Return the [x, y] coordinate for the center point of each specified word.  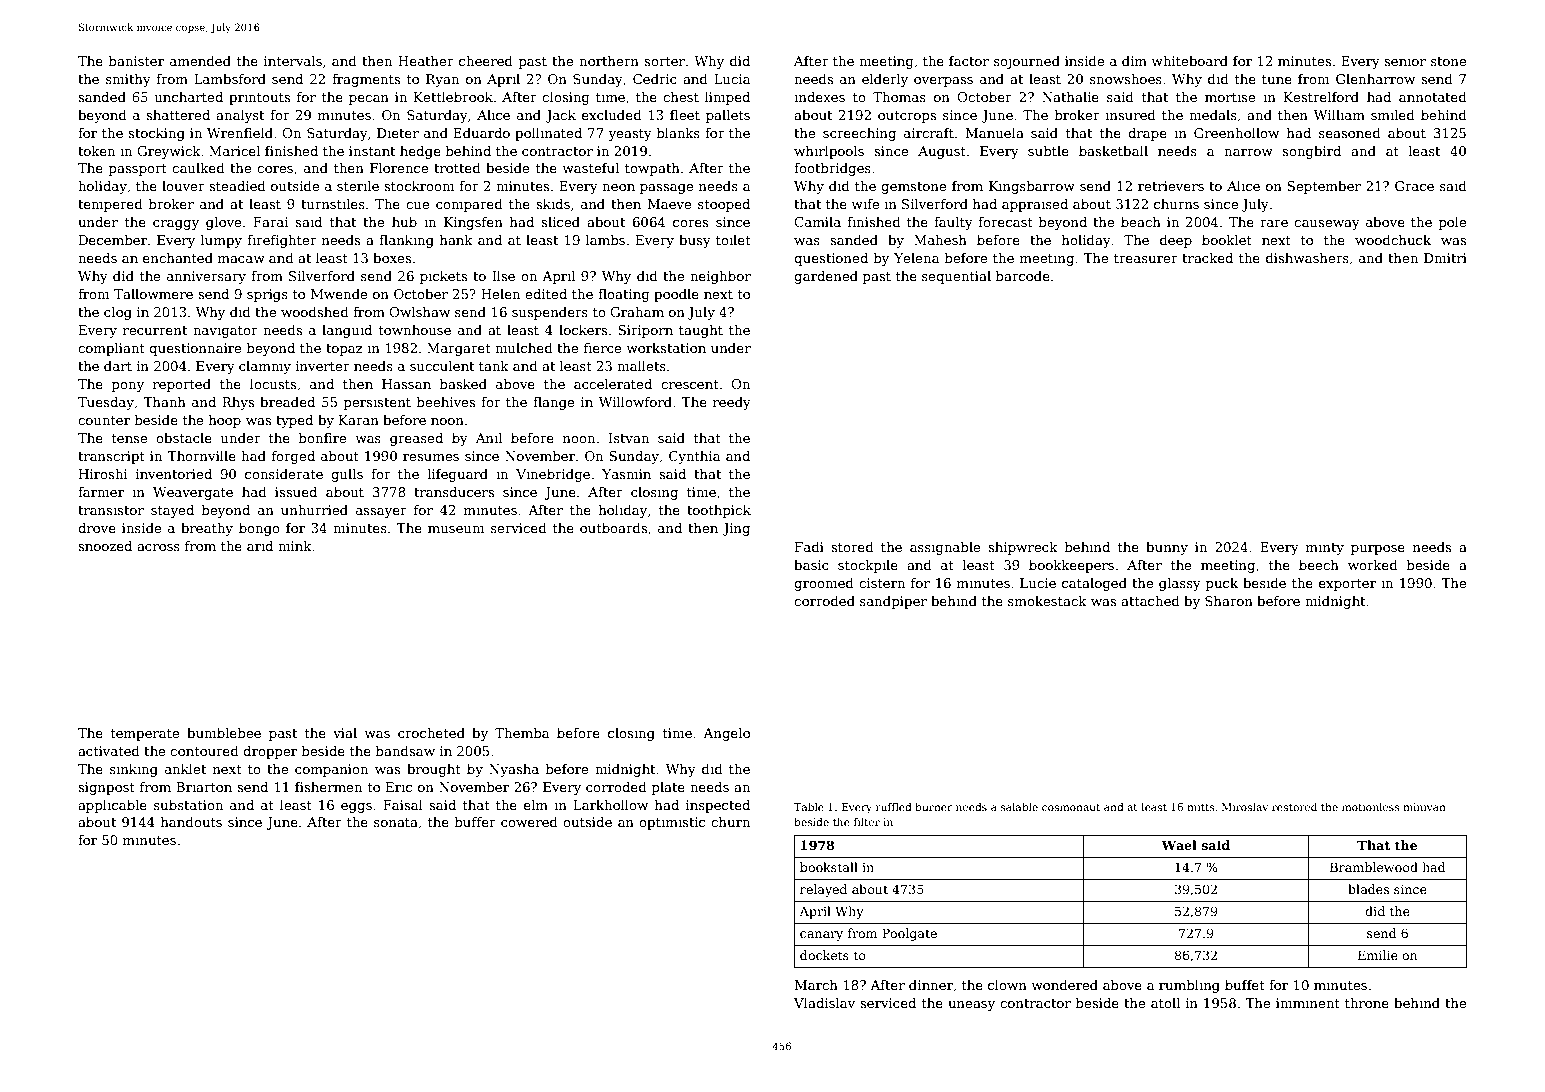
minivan [1424, 807]
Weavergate [193, 493]
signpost [106, 788]
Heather [426, 61]
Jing [736, 529]
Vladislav [824, 1003]
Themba [522, 733]
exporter [1347, 585]
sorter [664, 61]
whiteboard [1189, 61]
